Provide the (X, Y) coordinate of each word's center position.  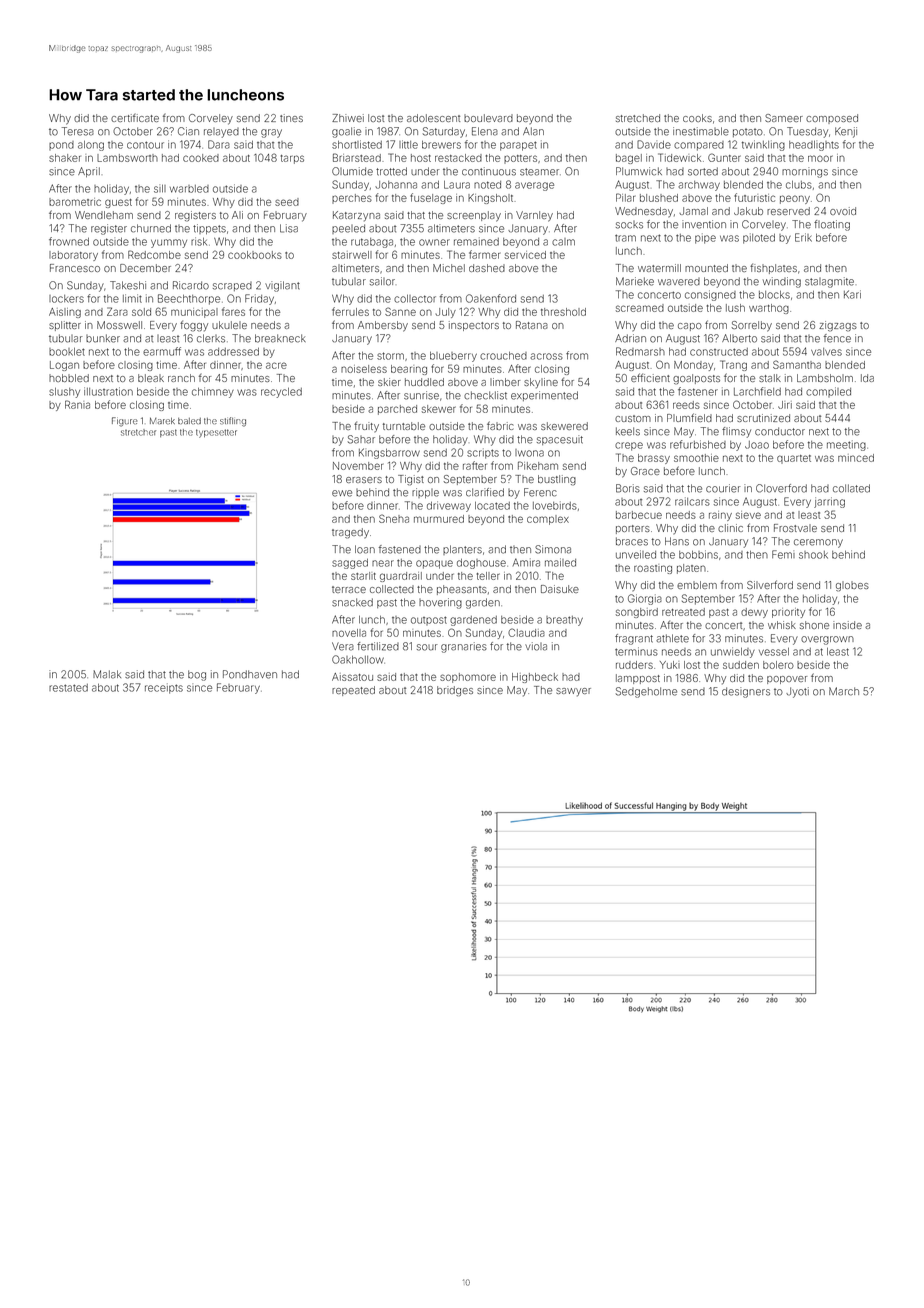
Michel (449, 268)
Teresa (78, 131)
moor (820, 158)
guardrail (401, 577)
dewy (754, 613)
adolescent (433, 118)
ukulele (229, 325)
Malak (107, 674)
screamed (640, 308)
